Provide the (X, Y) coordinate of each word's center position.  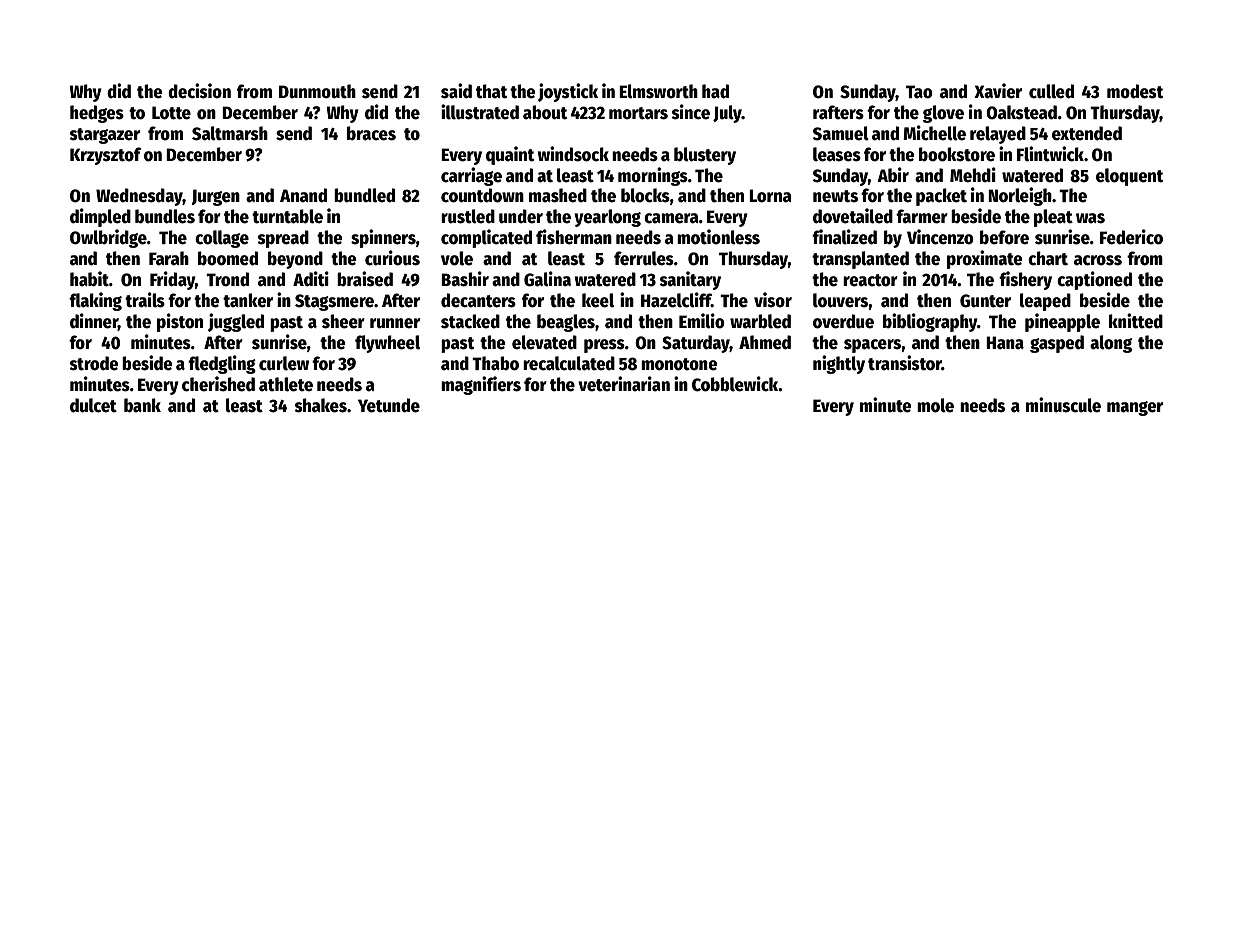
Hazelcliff (676, 300)
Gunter (985, 301)
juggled (236, 322)
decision (199, 91)
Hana (1005, 343)
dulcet (93, 405)
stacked (470, 321)
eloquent (1129, 177)
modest (1135, 91)
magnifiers (481, 385)
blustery (705, 156)
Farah (169, 258)
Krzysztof (105, 156)
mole (935, 405)
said (456, 91)
